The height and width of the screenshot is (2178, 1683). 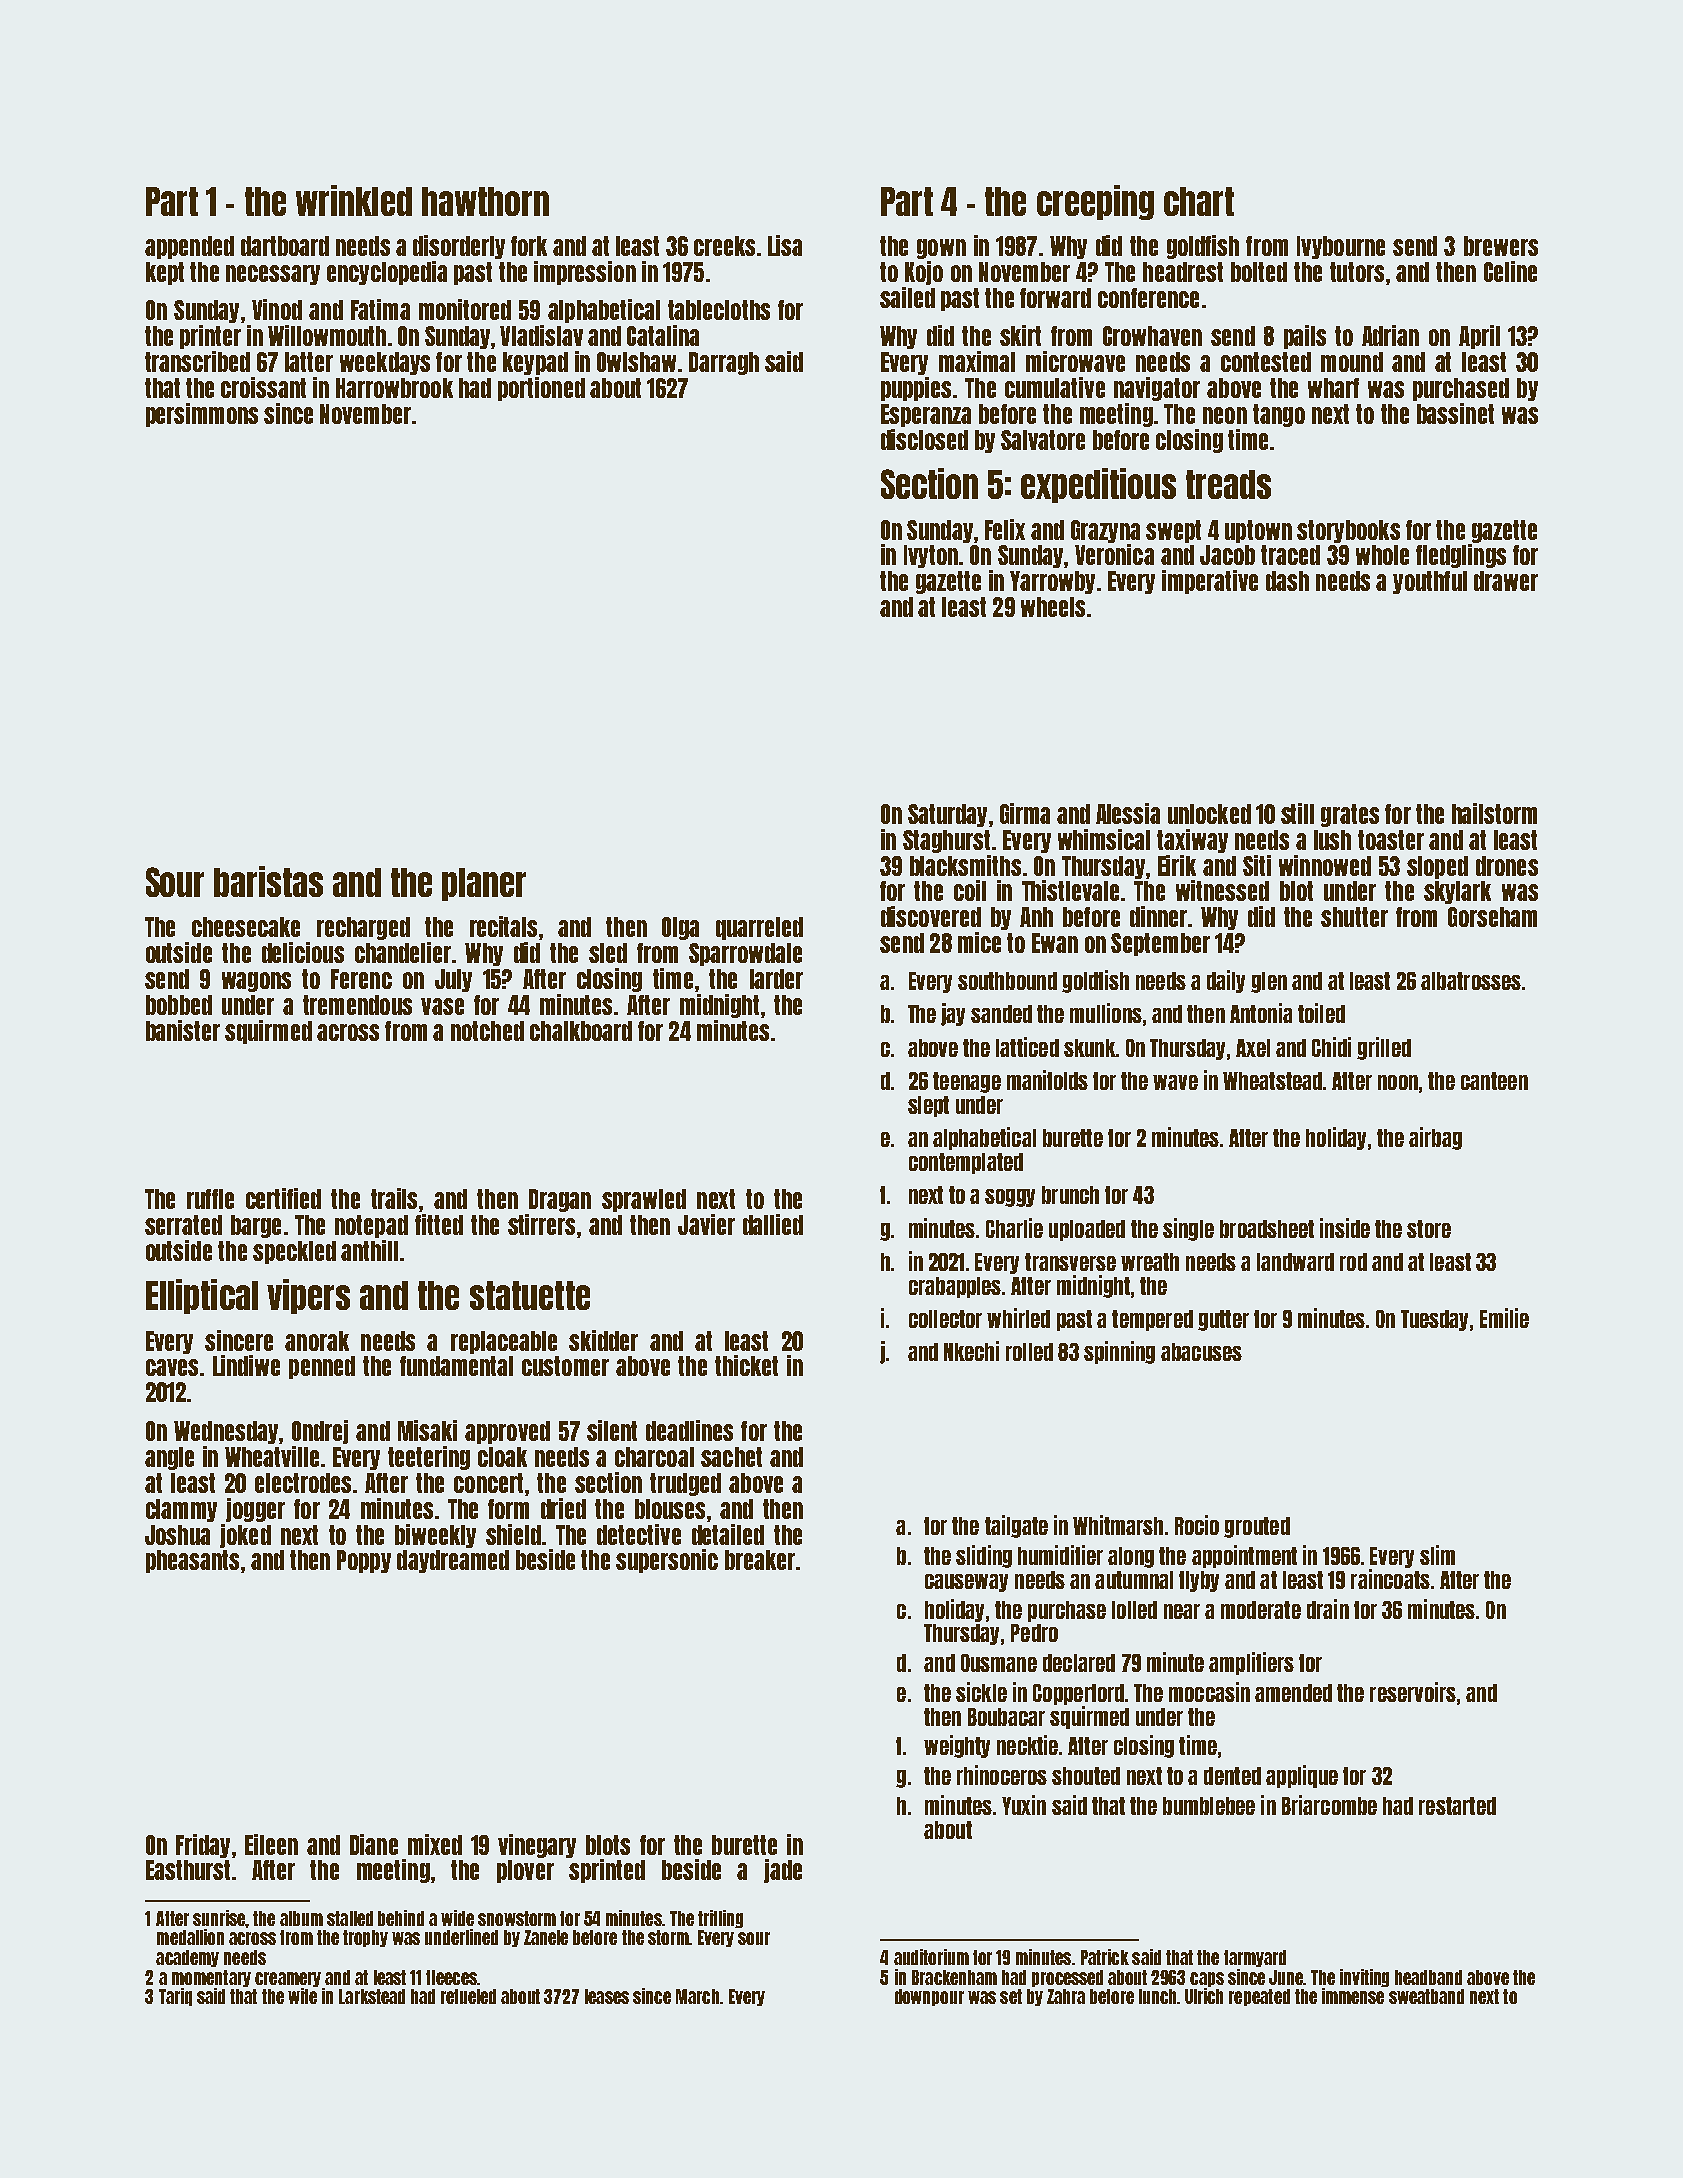 What do you see at coordinates (372, 1996) in the screenshot?
I see `Larkstead` at bounding box center [372, 1996].
